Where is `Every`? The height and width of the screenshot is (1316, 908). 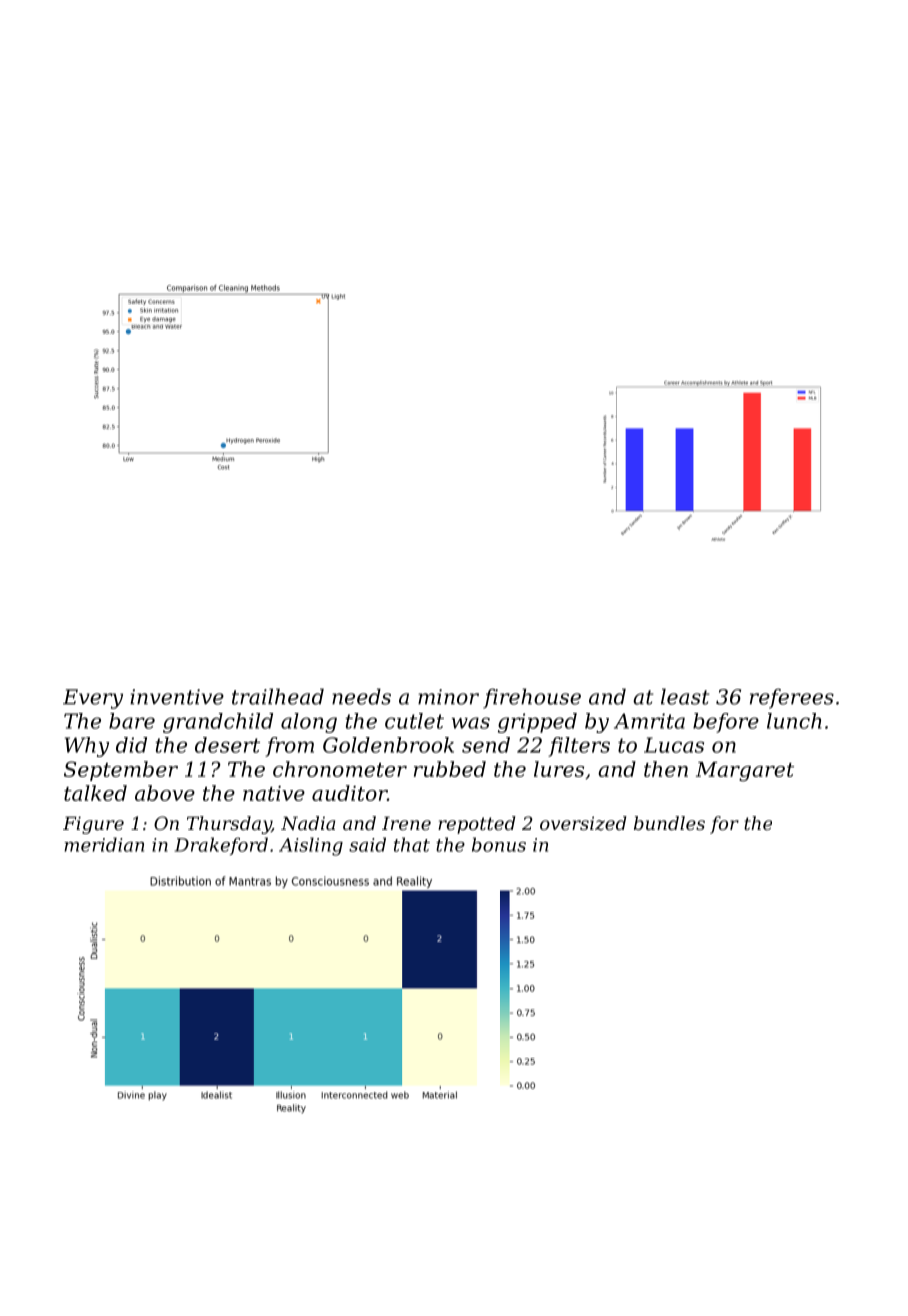 Every is located at coordinates (93, 699).
